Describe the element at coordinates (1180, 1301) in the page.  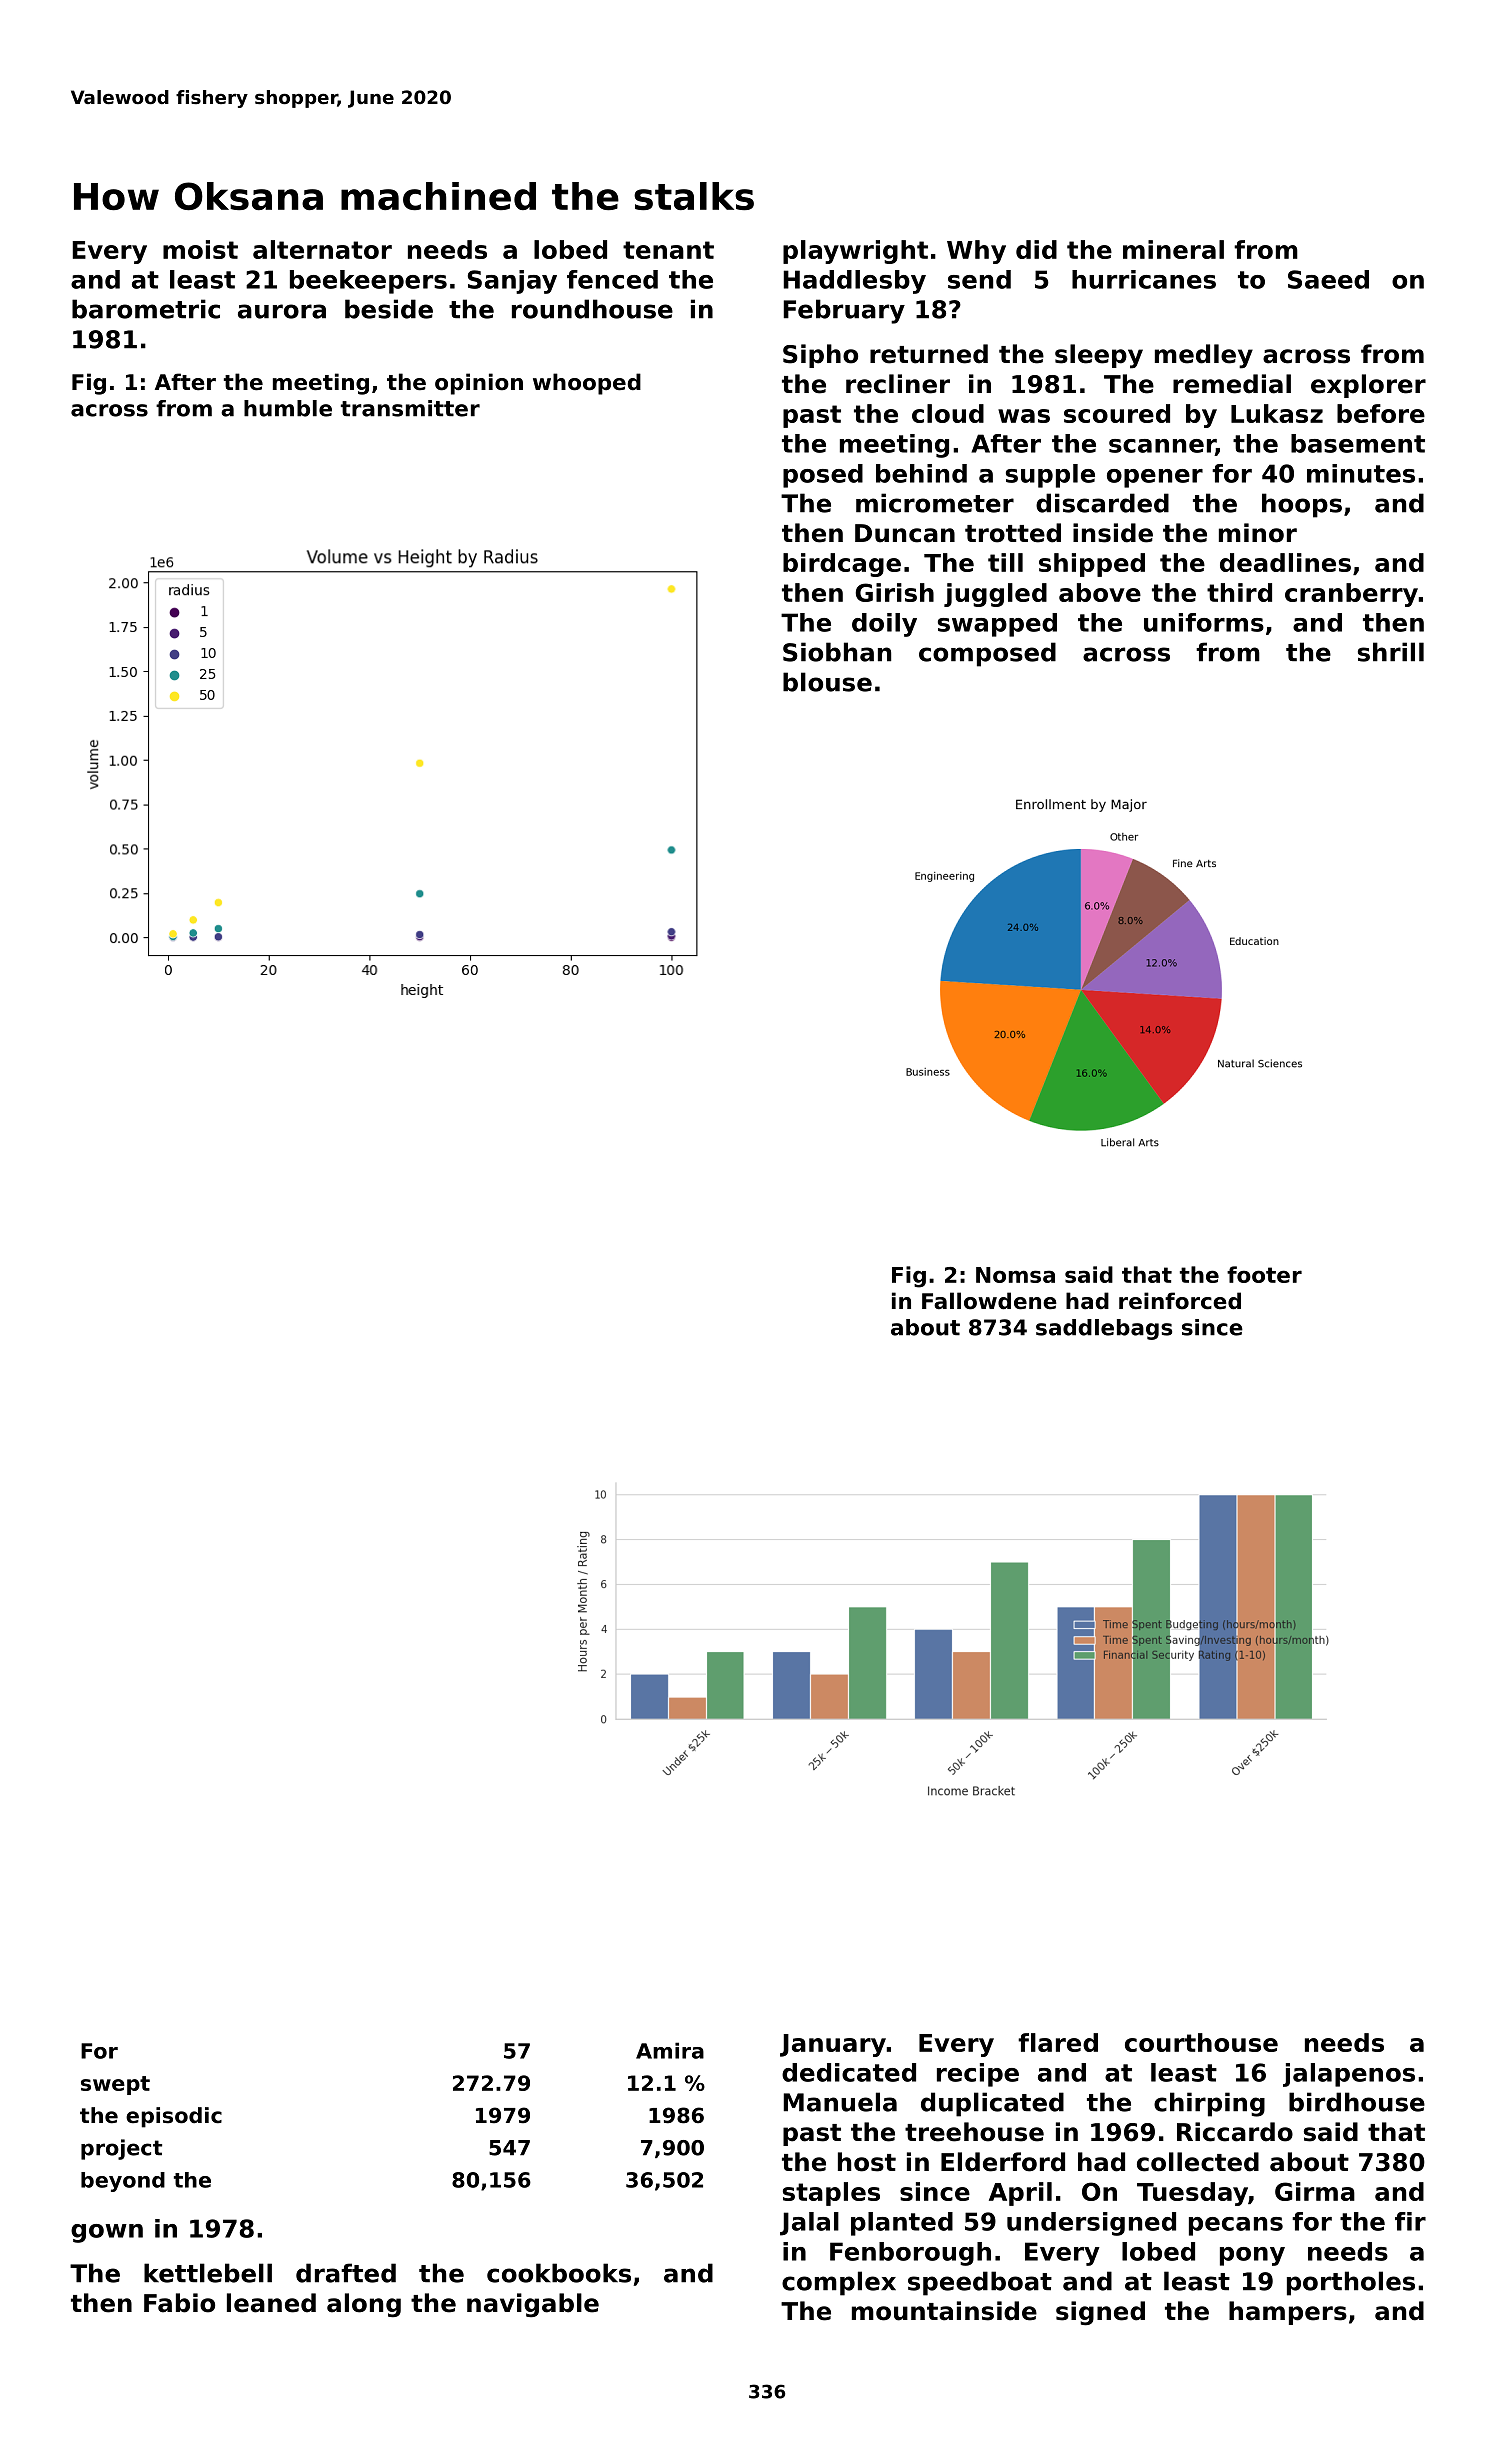
I see `reinforced` at that location.
